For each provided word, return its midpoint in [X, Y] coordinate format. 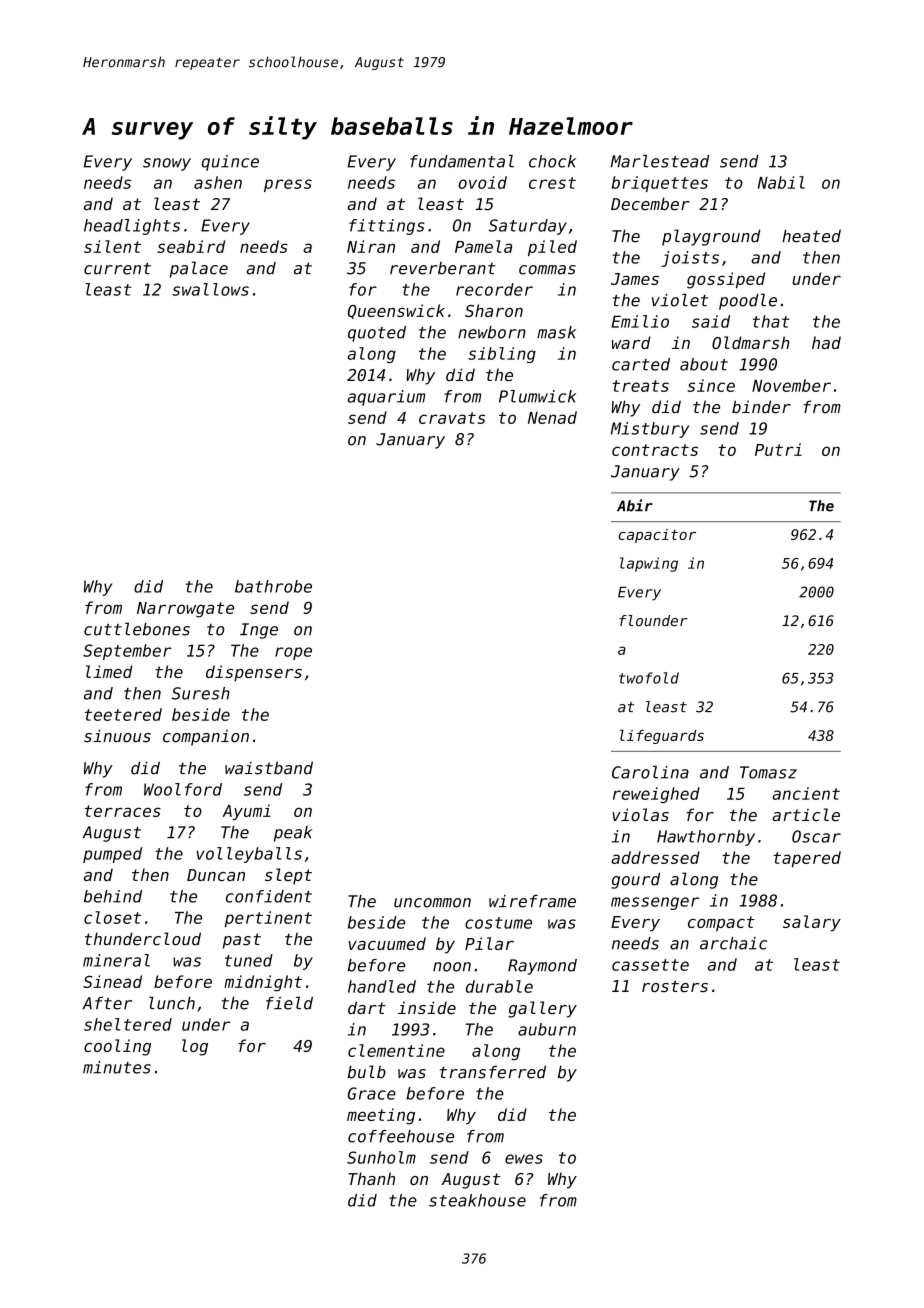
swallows [210, 289]
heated [811, 236]
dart [367, 1007]
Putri [778, 449]
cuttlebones [137, 629]
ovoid [482, 182]
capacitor [657, 536]
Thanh [371, 1178]
